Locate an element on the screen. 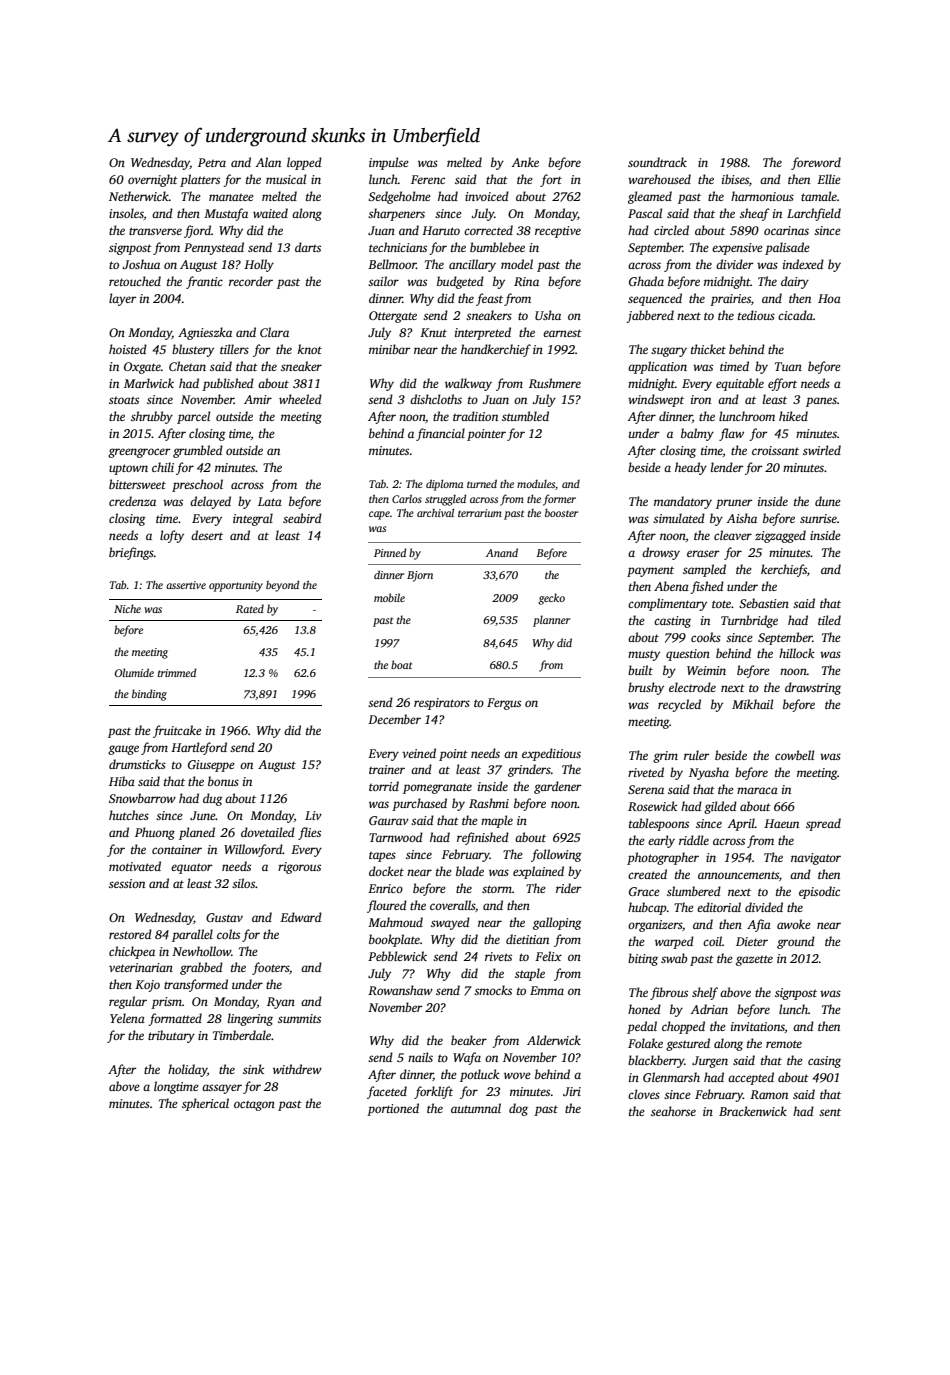 This screenshot has width=950, height=1375. Anke is located at coordinates (525, 162).
